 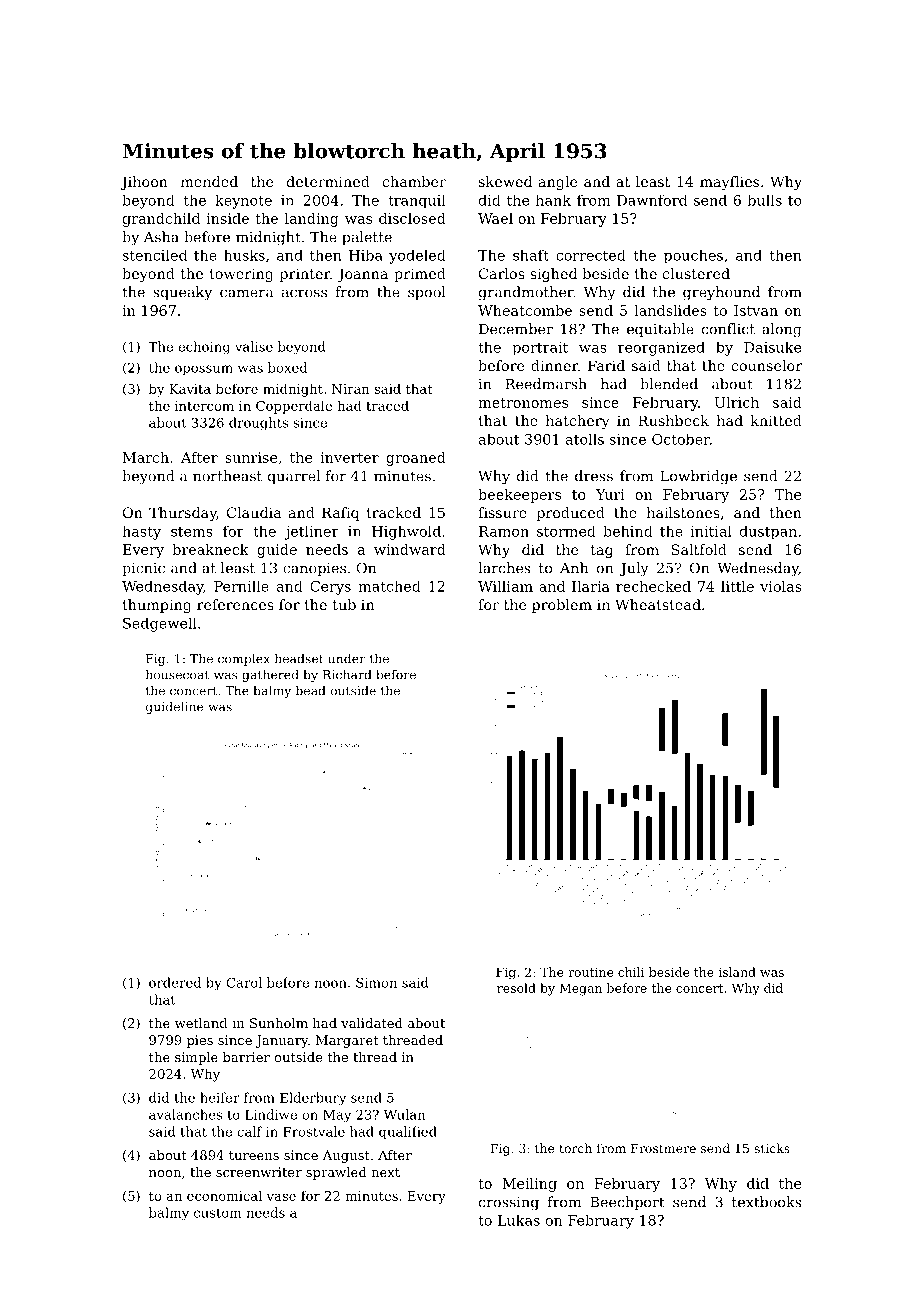 I want to click on references, so click(x=235, y=604).
